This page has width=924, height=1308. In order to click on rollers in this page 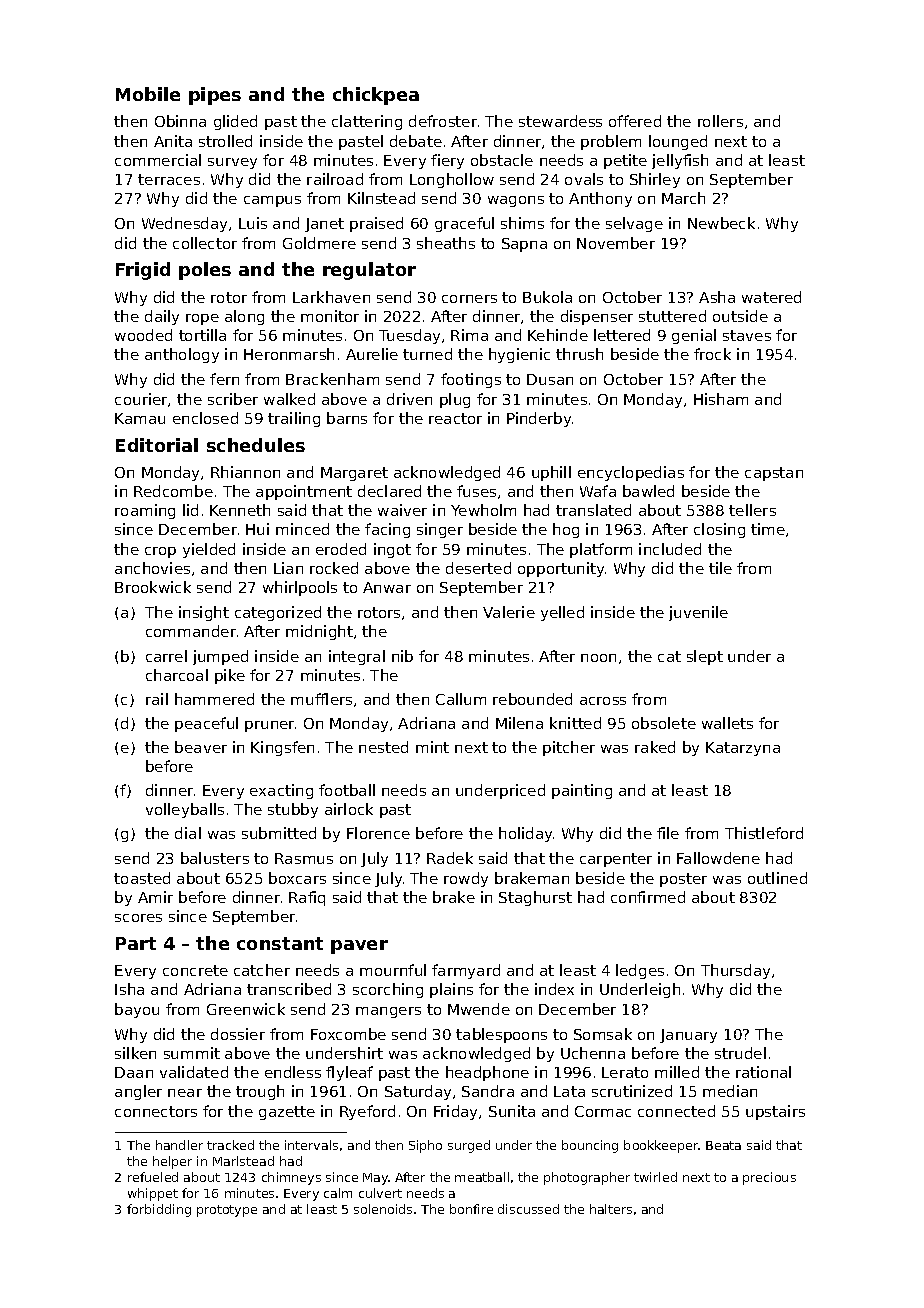, I will do `click(720, 121)`.
